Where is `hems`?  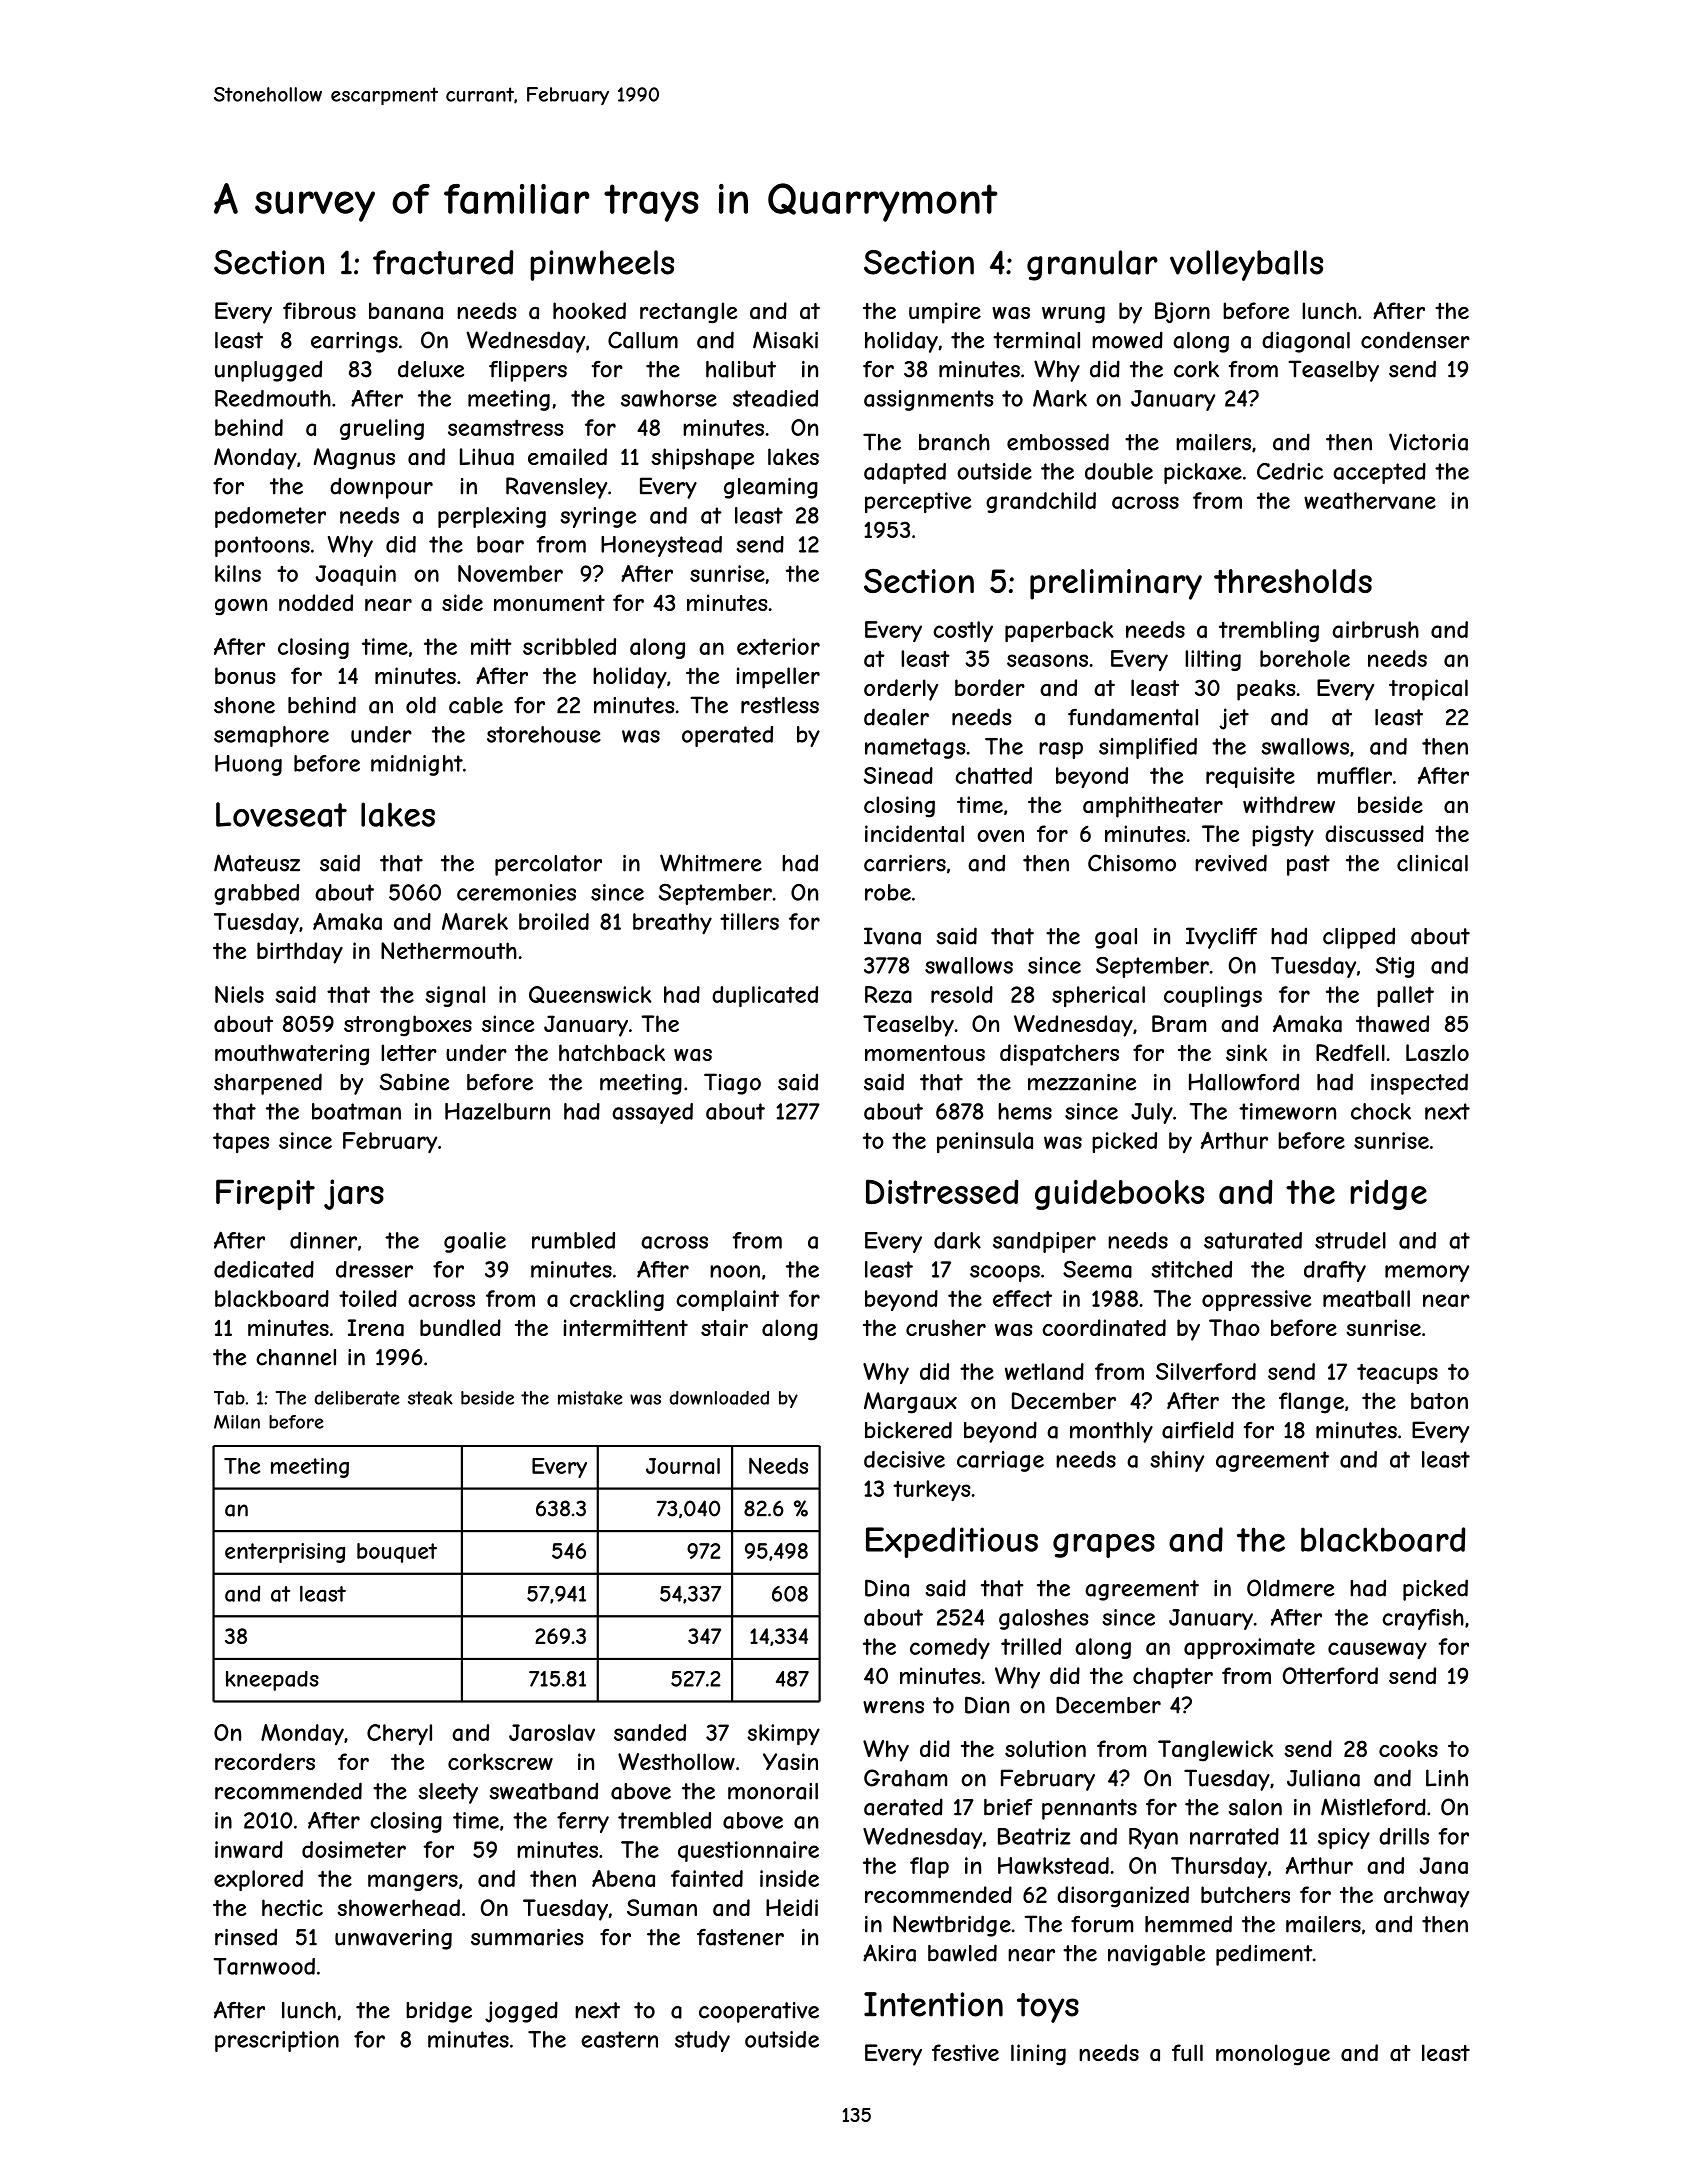 hems is located at coordinates (1025, 1111).
